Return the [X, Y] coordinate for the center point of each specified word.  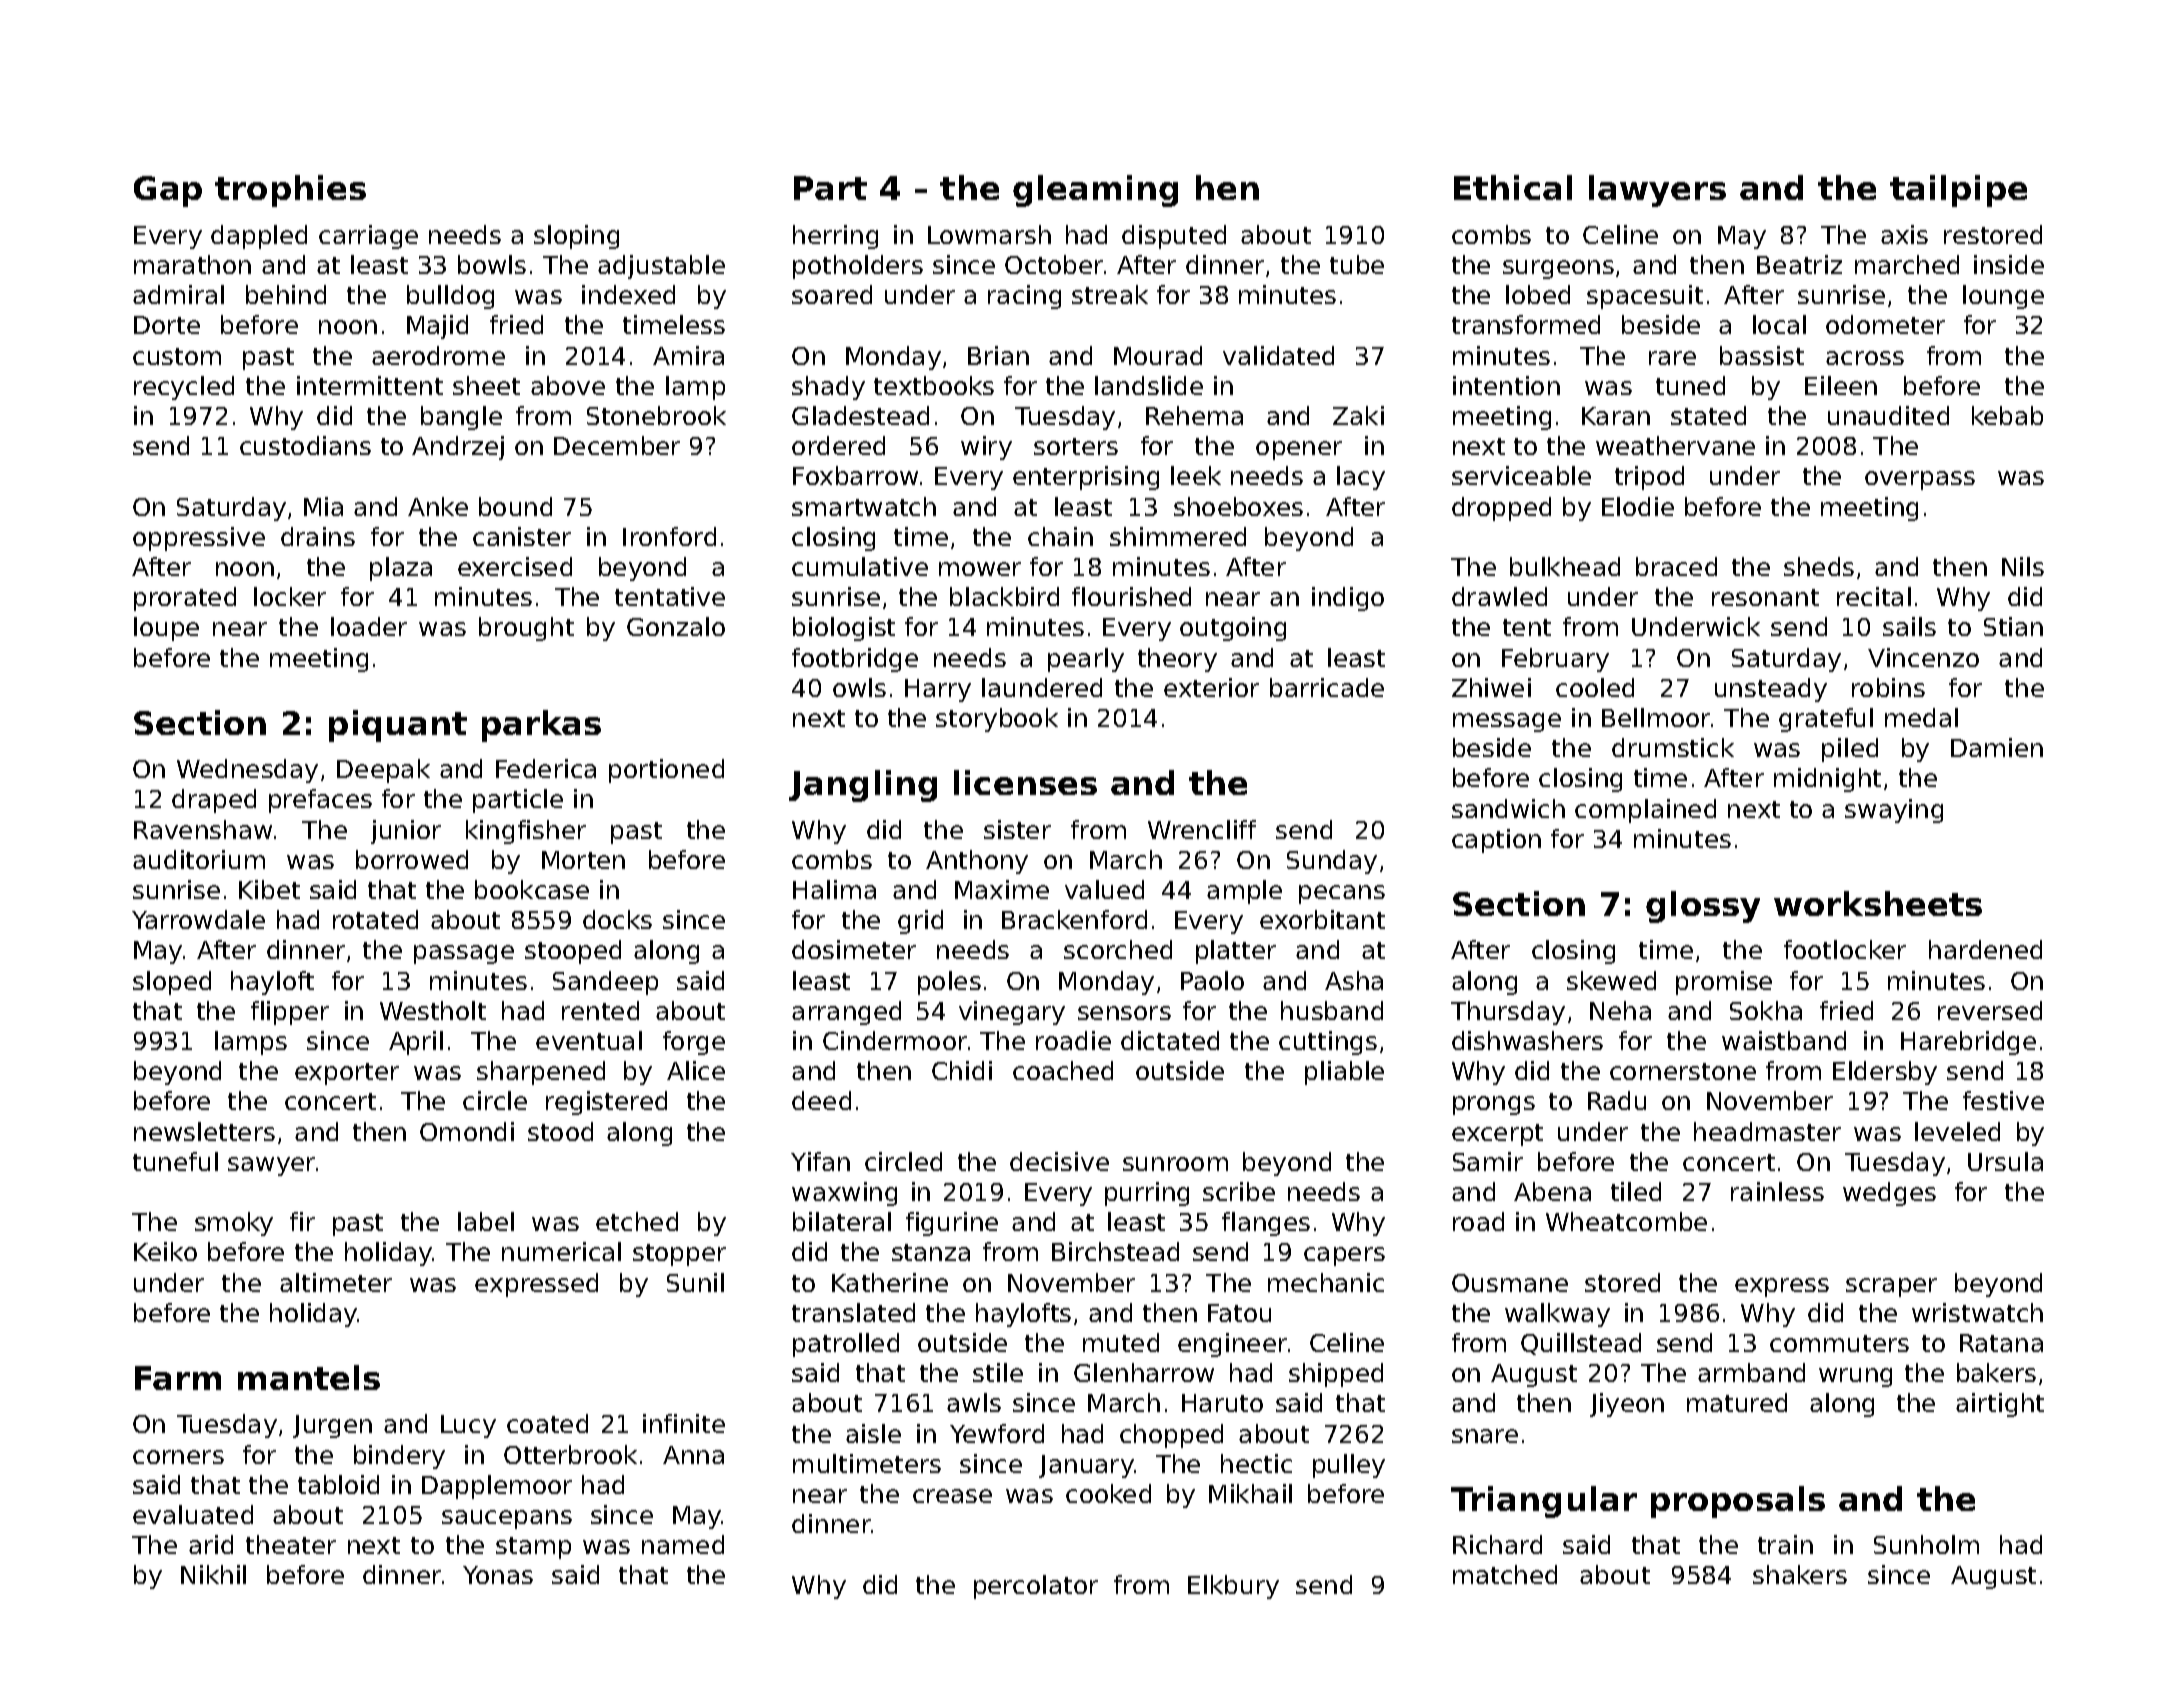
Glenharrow [1144, 1372]
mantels [309, 1377]
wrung [1855, 1377]
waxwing [844, 1194]
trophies [290, 191]
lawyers [1657, 191]
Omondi [467, 1131]
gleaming [1095, 191]
